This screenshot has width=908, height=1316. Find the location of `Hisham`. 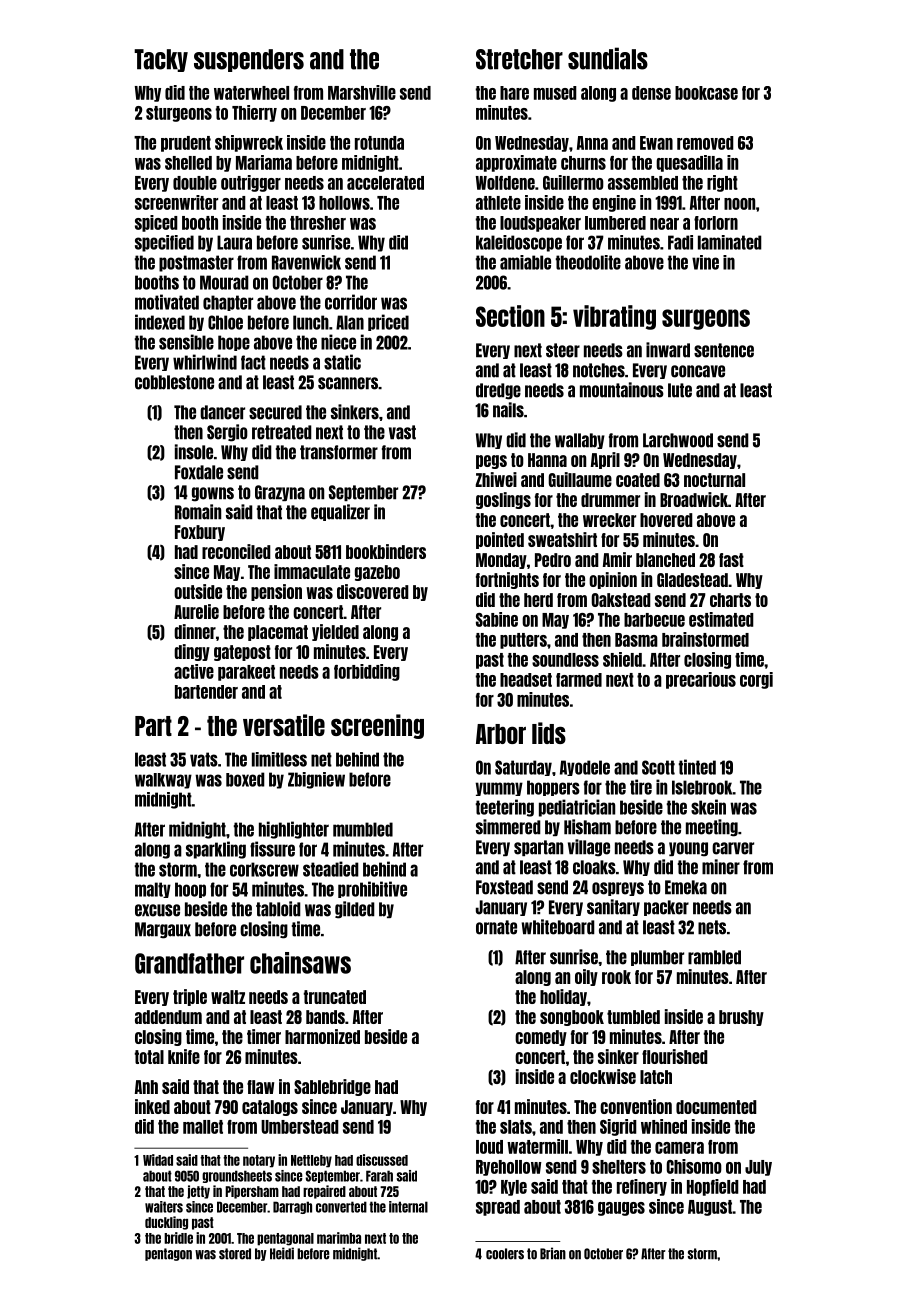

Hisham is located at coordinates (587, 827).
